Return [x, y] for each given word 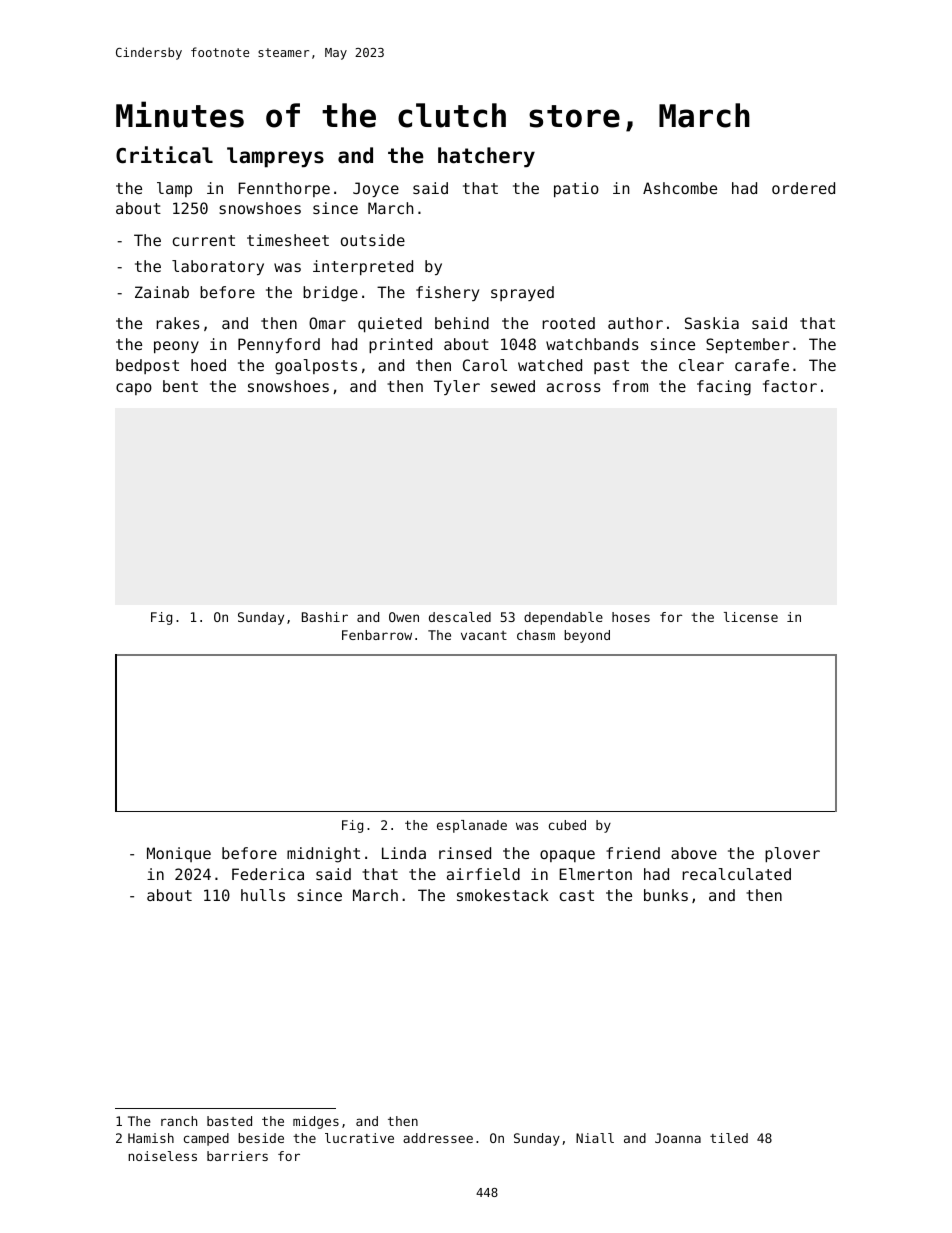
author [635, 323]
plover [792, 854]
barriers [237, 1156]
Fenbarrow [377, 635]
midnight [323, 855]
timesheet [288, 240]
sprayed [522, 293]
